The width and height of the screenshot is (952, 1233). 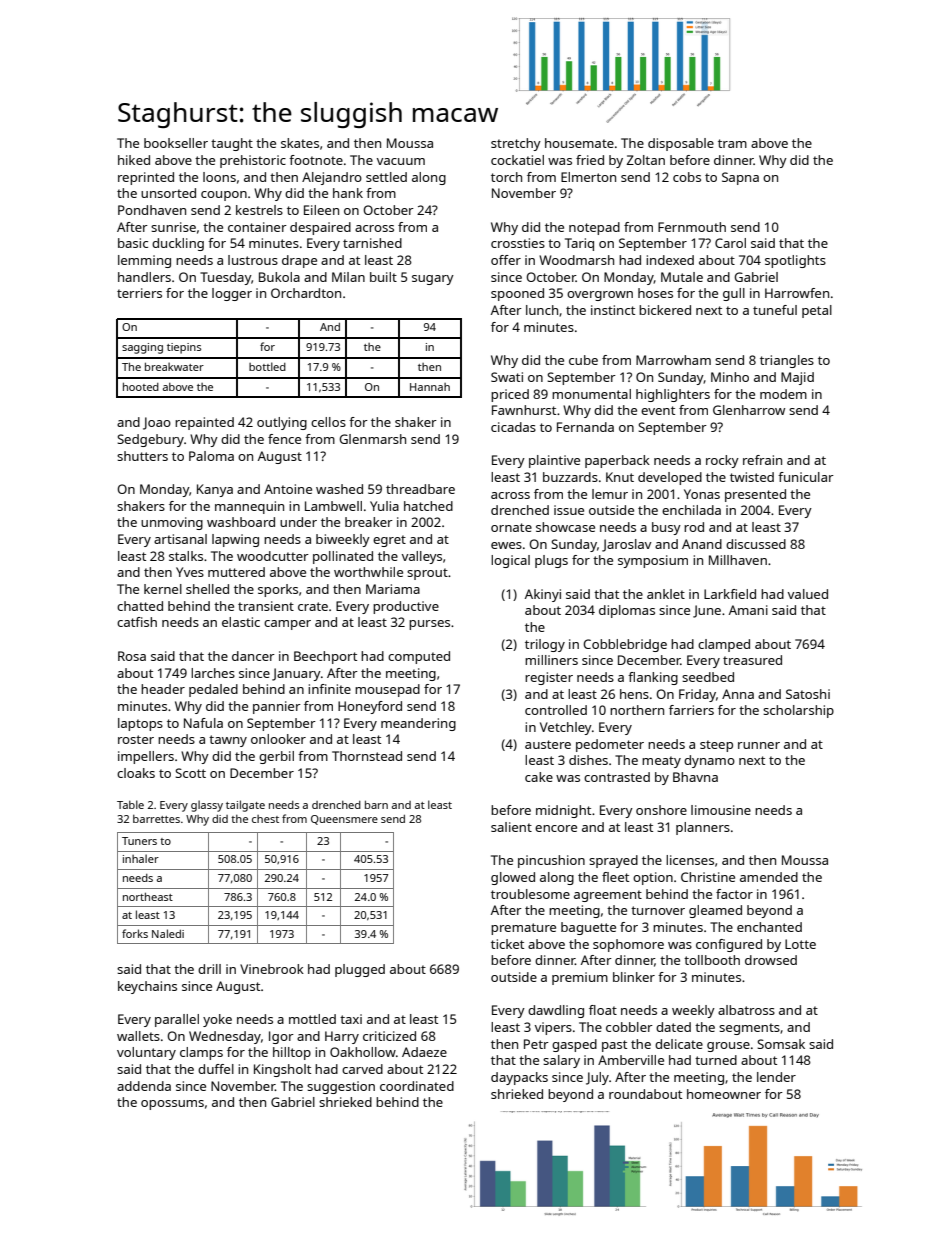 I want to click on worthwhile, so click(x=368, y=572).
